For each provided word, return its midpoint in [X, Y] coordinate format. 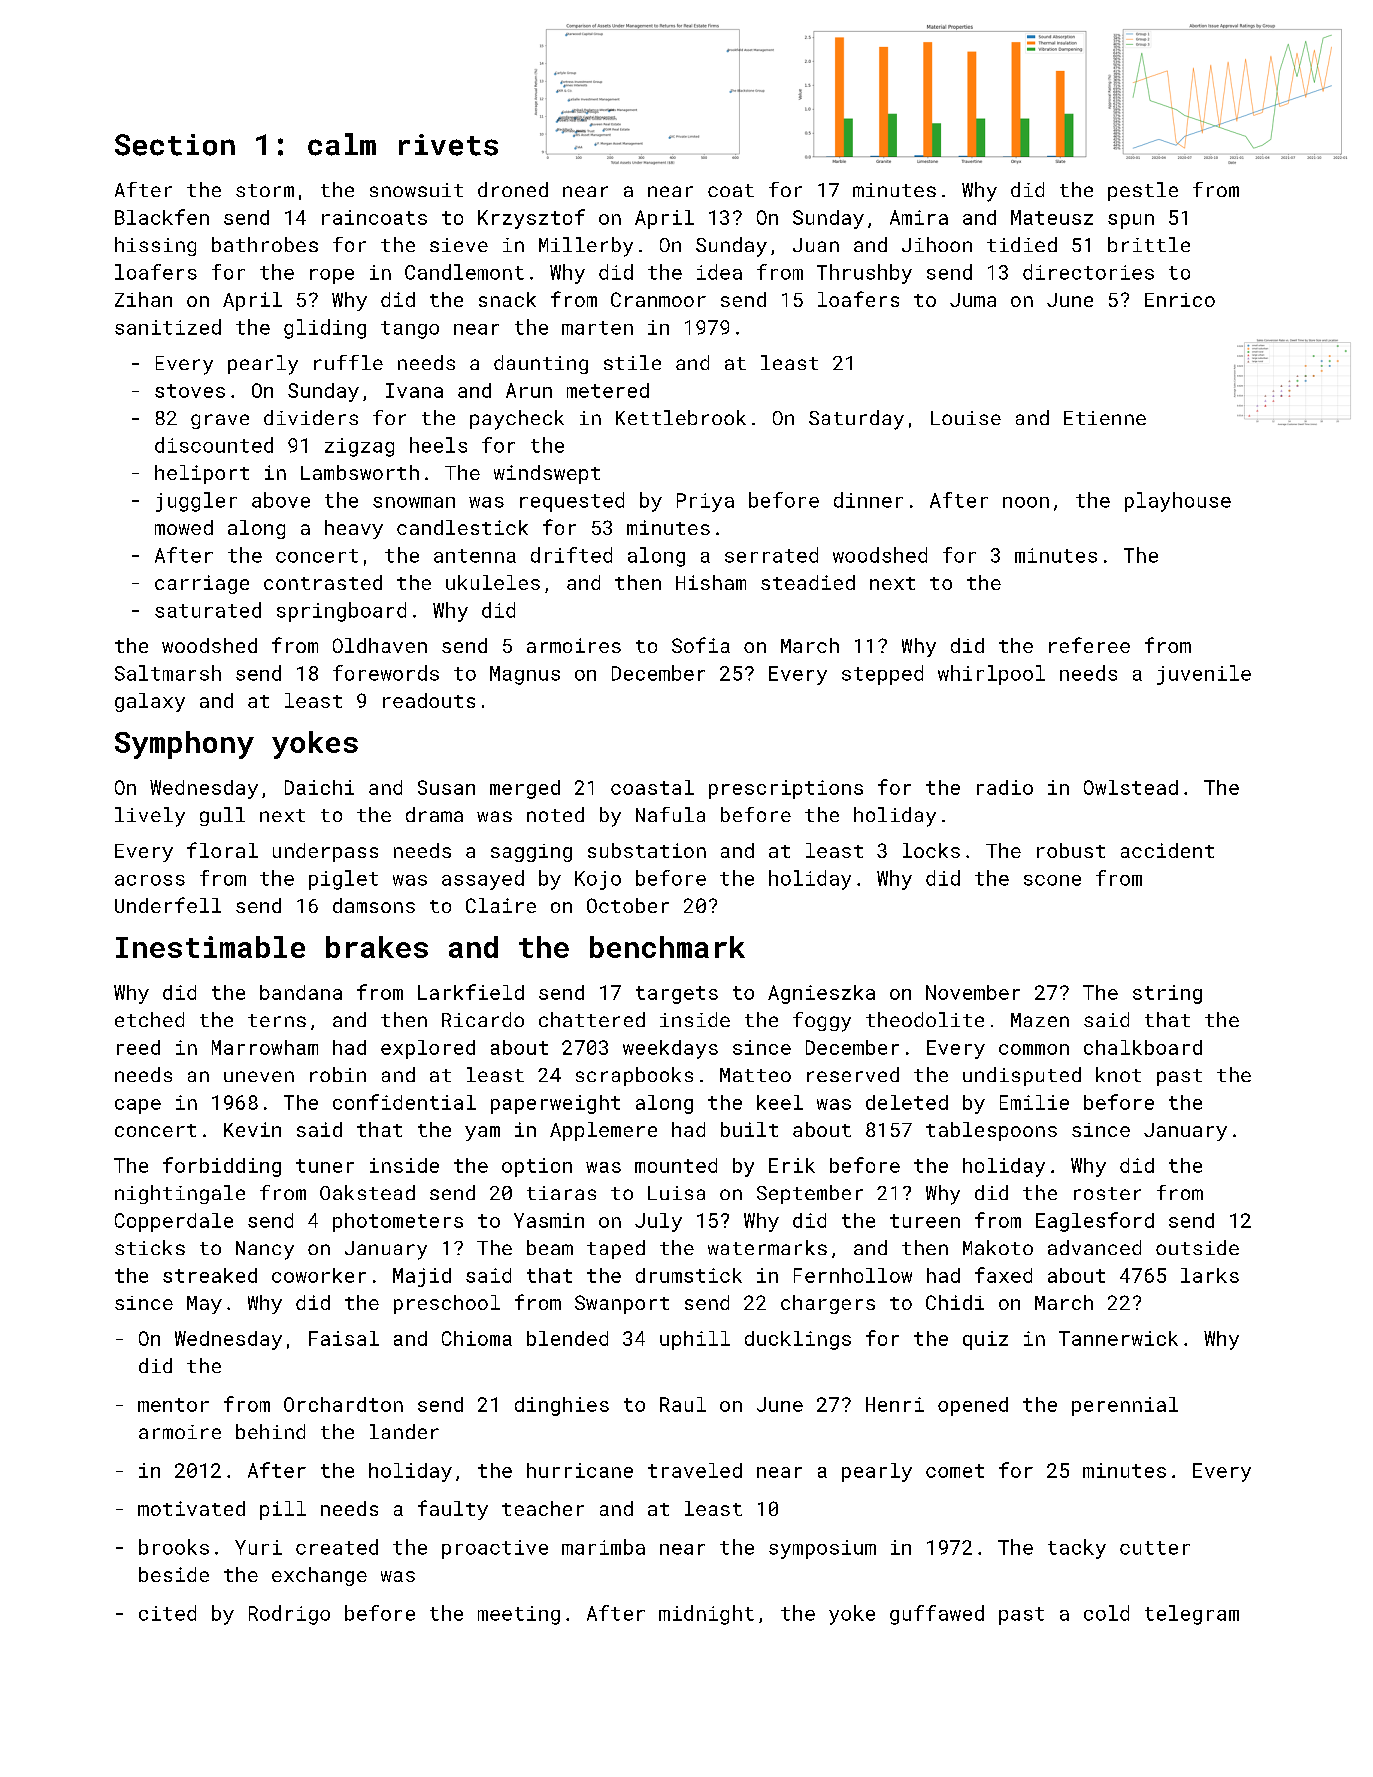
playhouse [1178, 502]
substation [647, 850]
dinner [868, 500]
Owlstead [1131, 787]
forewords [386, 673]
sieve [459, 245]
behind [270, 1431]
